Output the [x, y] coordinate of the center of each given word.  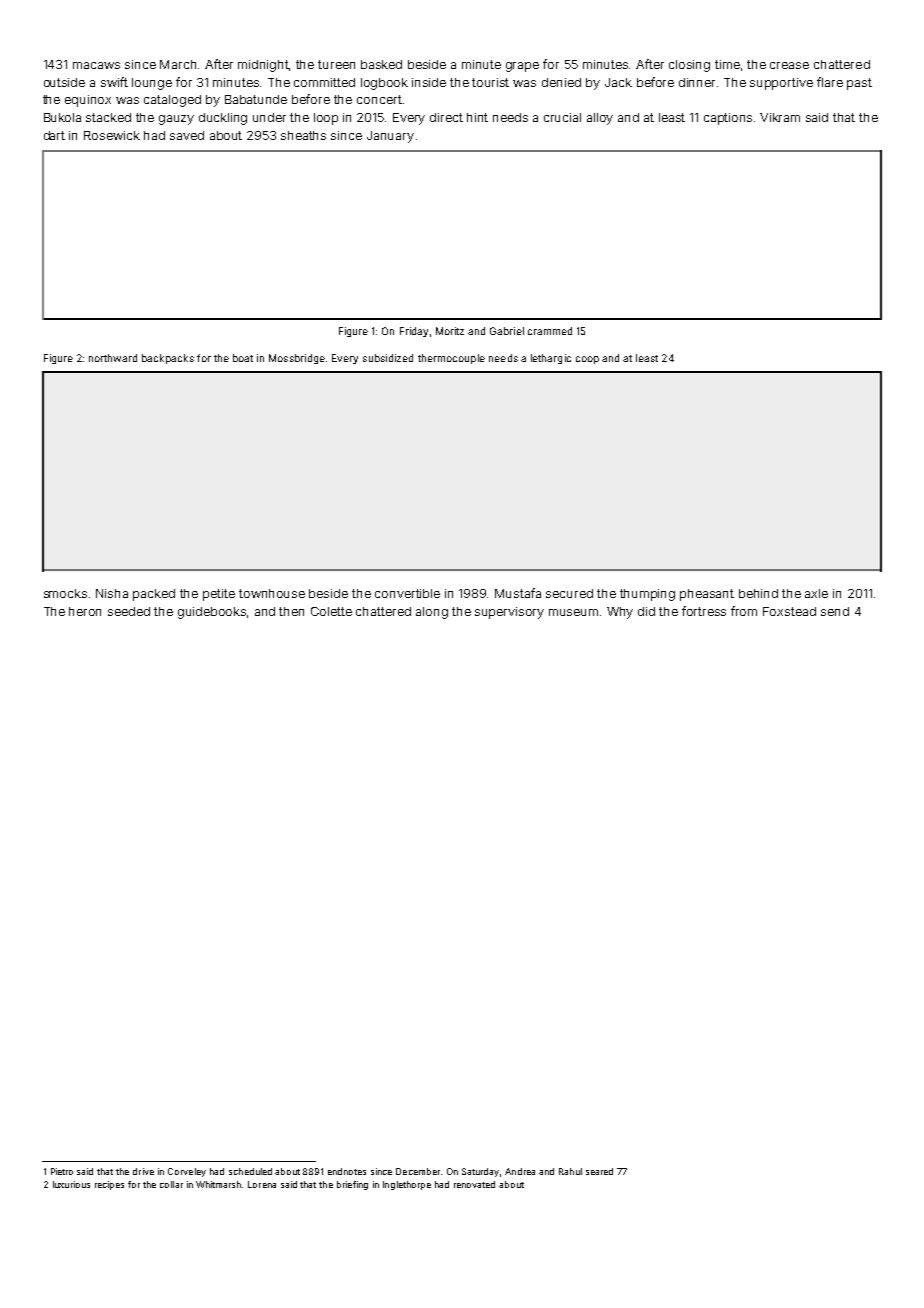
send [835, 611]
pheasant [707, 595]
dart [54, 135]
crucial [562, 117]
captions [728, 119]
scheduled [250, 1171]
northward [113, 358]
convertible [407, 593]
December [418, 1171]
